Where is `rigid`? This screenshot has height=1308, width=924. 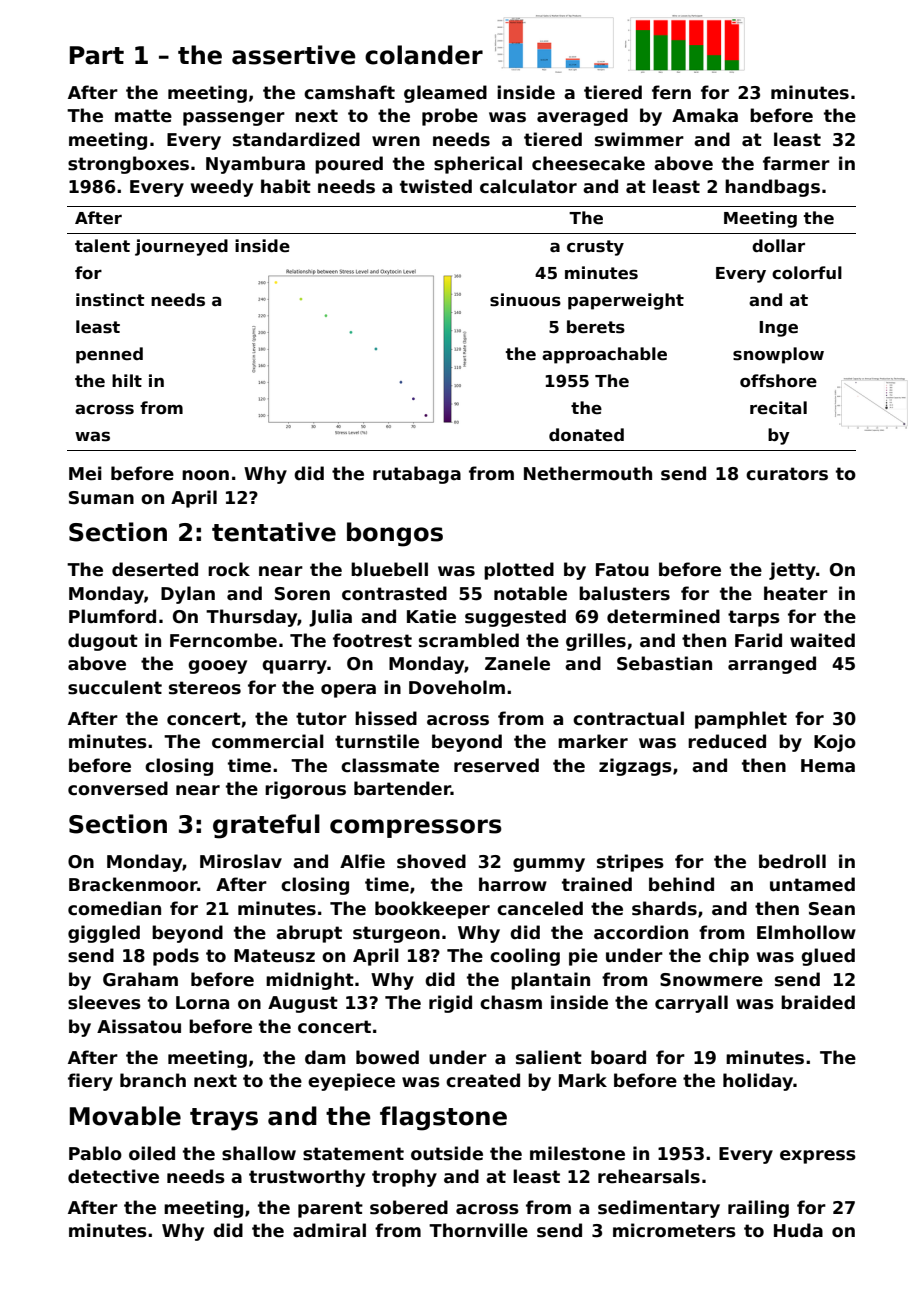 rigid is located at coordinates (450, 1004).
